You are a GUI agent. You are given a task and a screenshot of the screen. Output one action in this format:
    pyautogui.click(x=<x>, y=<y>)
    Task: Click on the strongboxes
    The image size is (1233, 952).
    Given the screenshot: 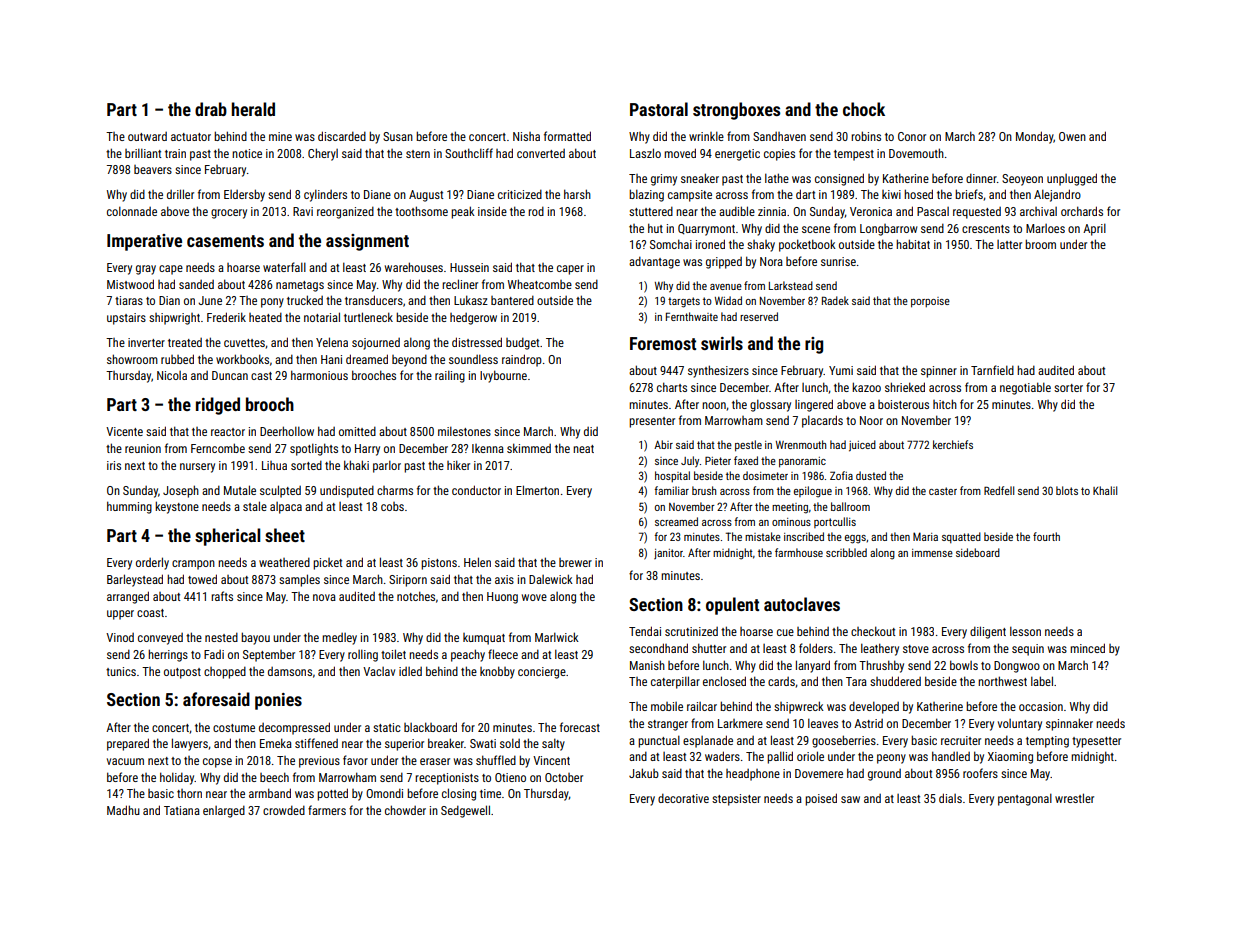 What is the action you would take?
    pyautogui.click(x=736, y=111)
